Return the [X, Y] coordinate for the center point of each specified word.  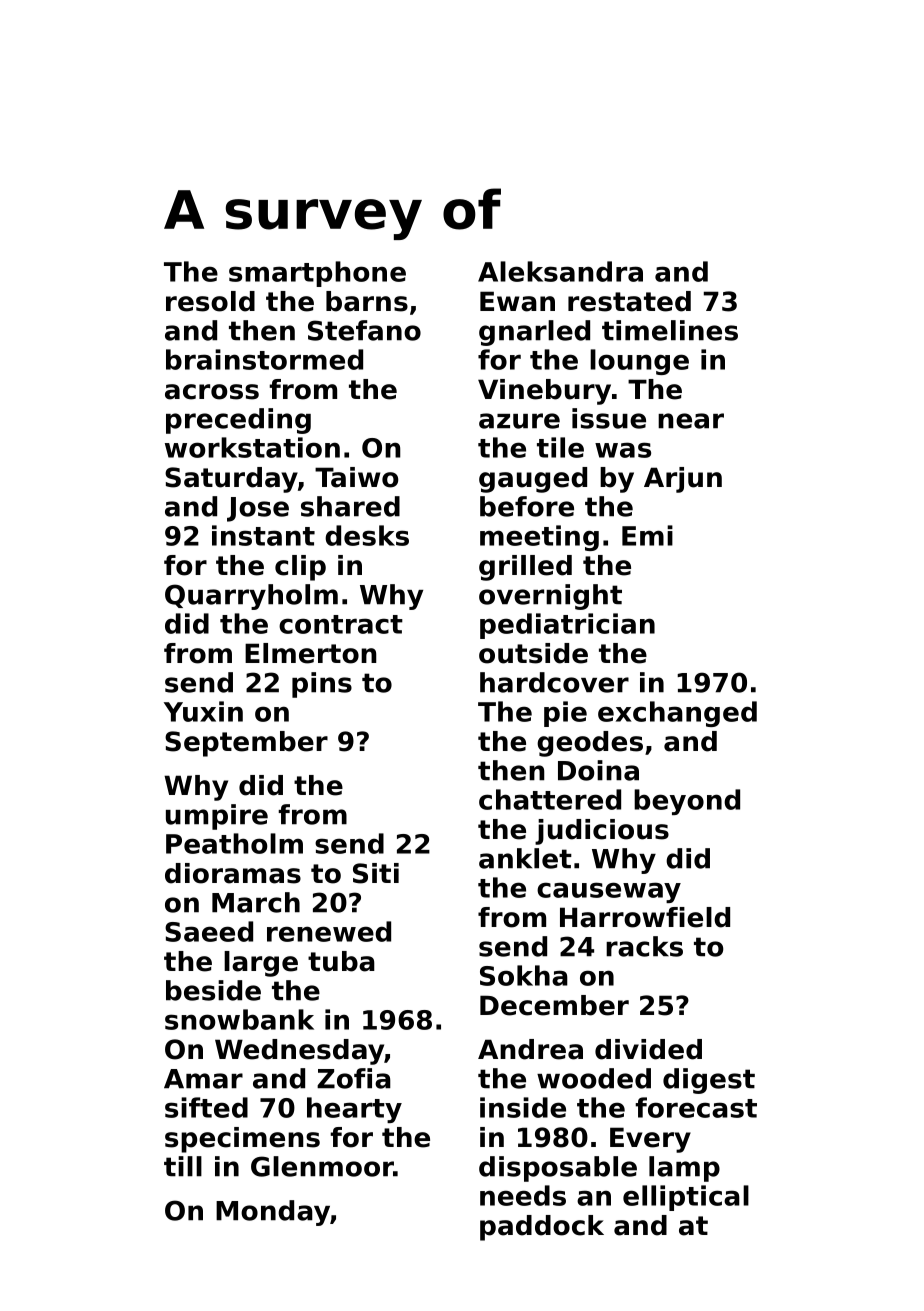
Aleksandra [560, 271]
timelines [670, 330]
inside [523, 1107]
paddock [542, 1228]
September [246, 744]
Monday [273, 1213]
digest [709, 1081]
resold [210, 301]
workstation [252, 447]
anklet [525, 858]
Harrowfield [645, 917]
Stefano [364, 330]
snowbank [239, 1019]
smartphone [317, 274]
